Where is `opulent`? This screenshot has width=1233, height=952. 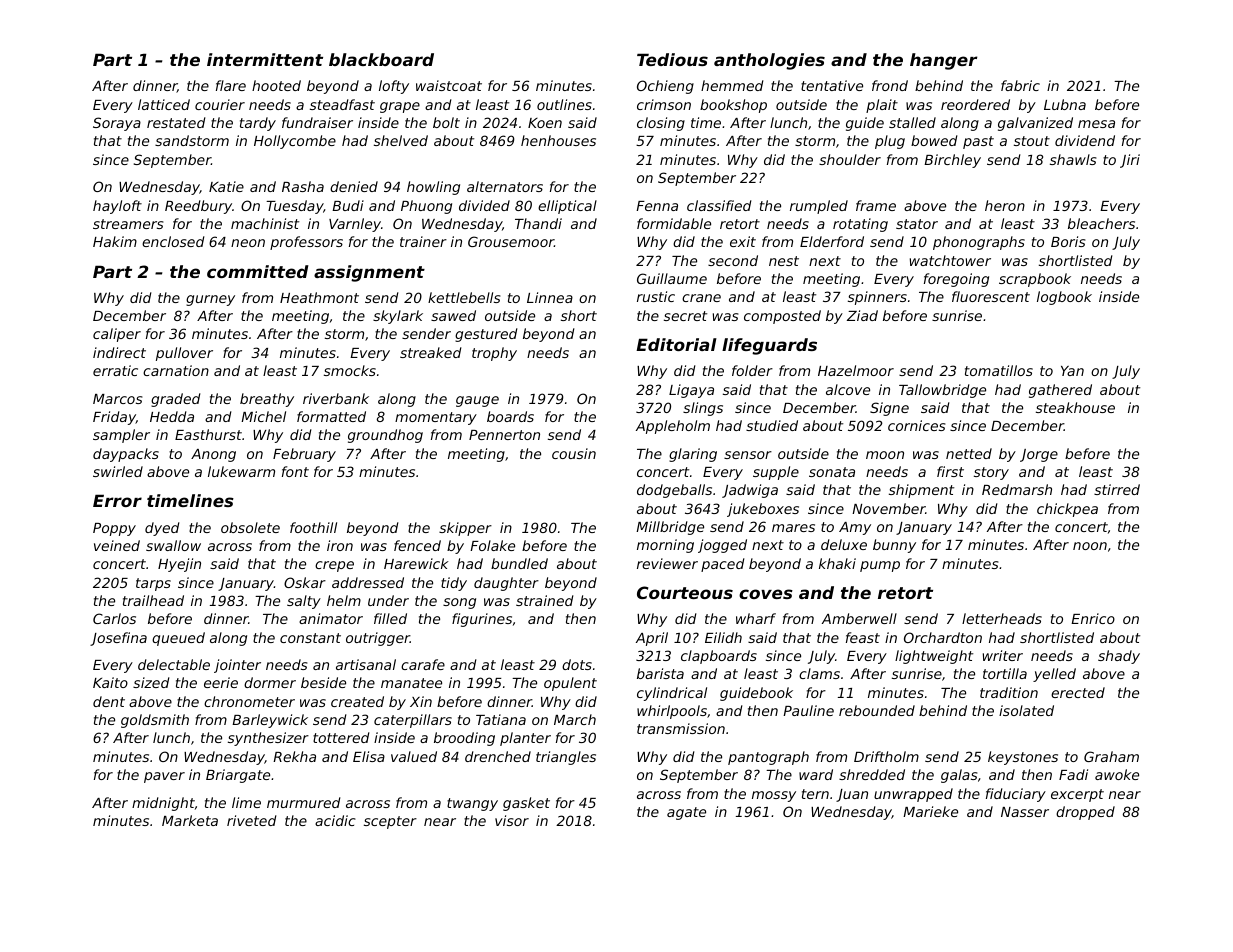
opulent is located at coordinates (570, 684).
